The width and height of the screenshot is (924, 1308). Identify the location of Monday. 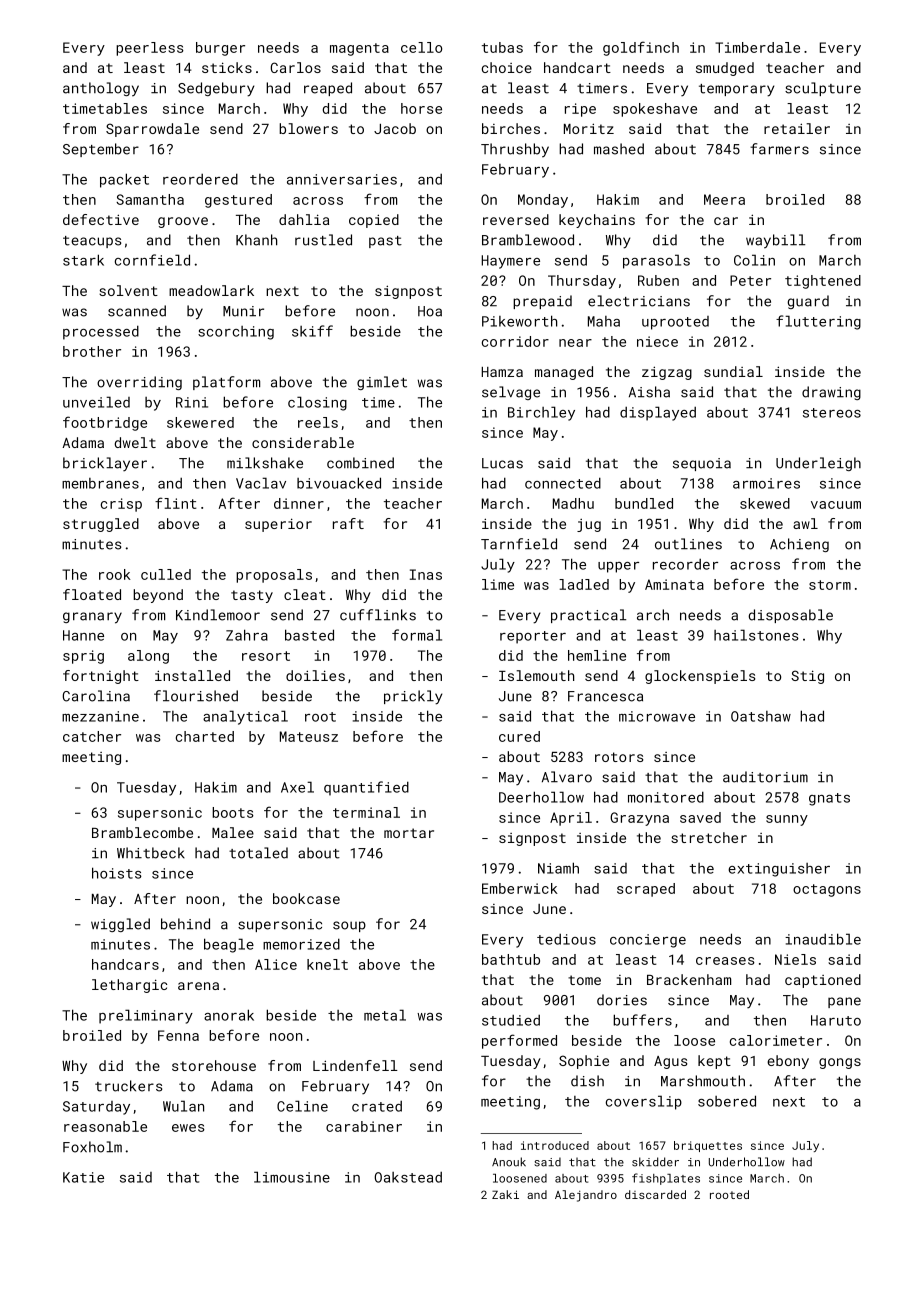
(543, 201).
